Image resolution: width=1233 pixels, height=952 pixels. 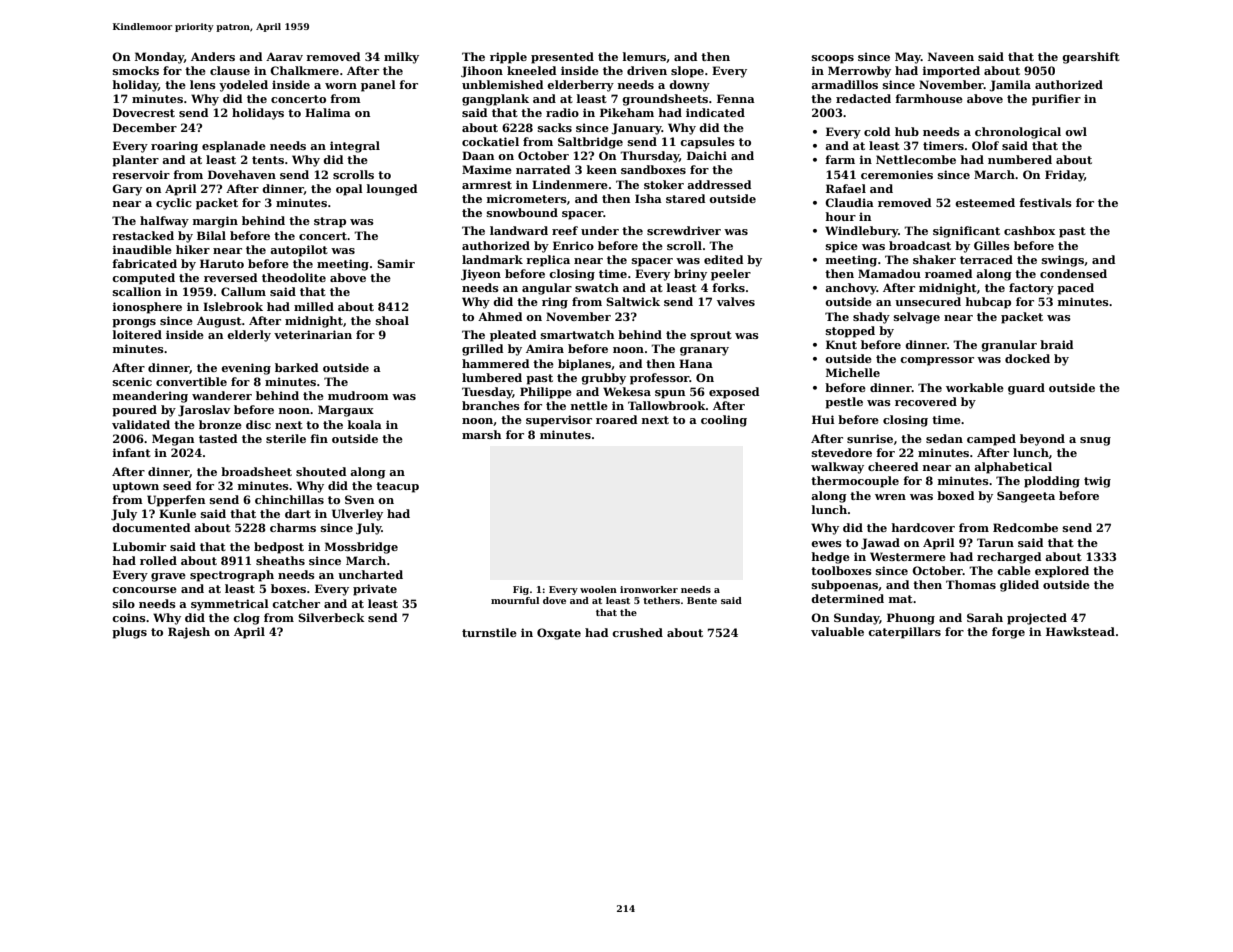 I want to click on branches, so click(x=491, y=405).
